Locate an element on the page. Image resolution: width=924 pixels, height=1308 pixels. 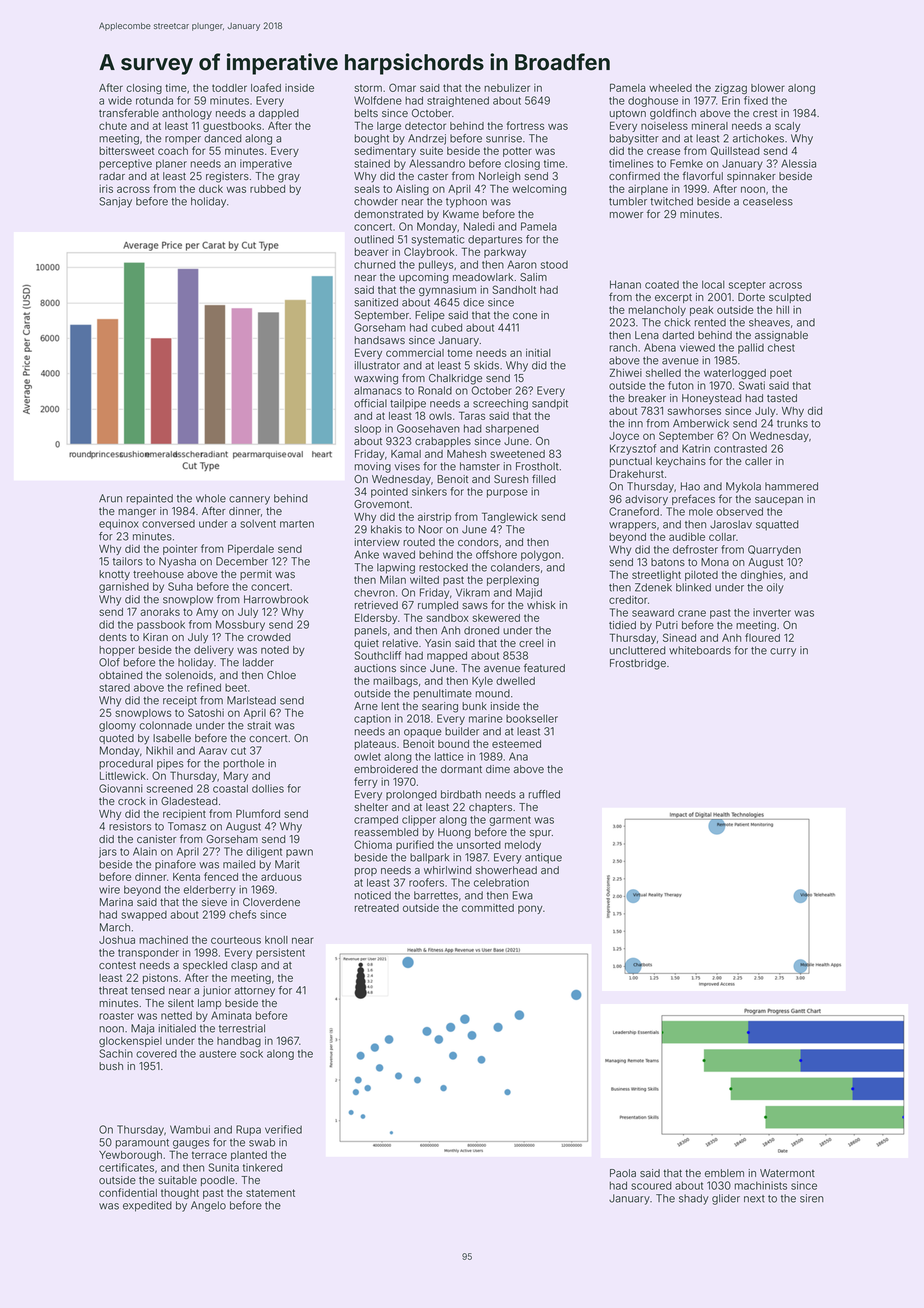
opaque is located at coordinates (423, 733).
